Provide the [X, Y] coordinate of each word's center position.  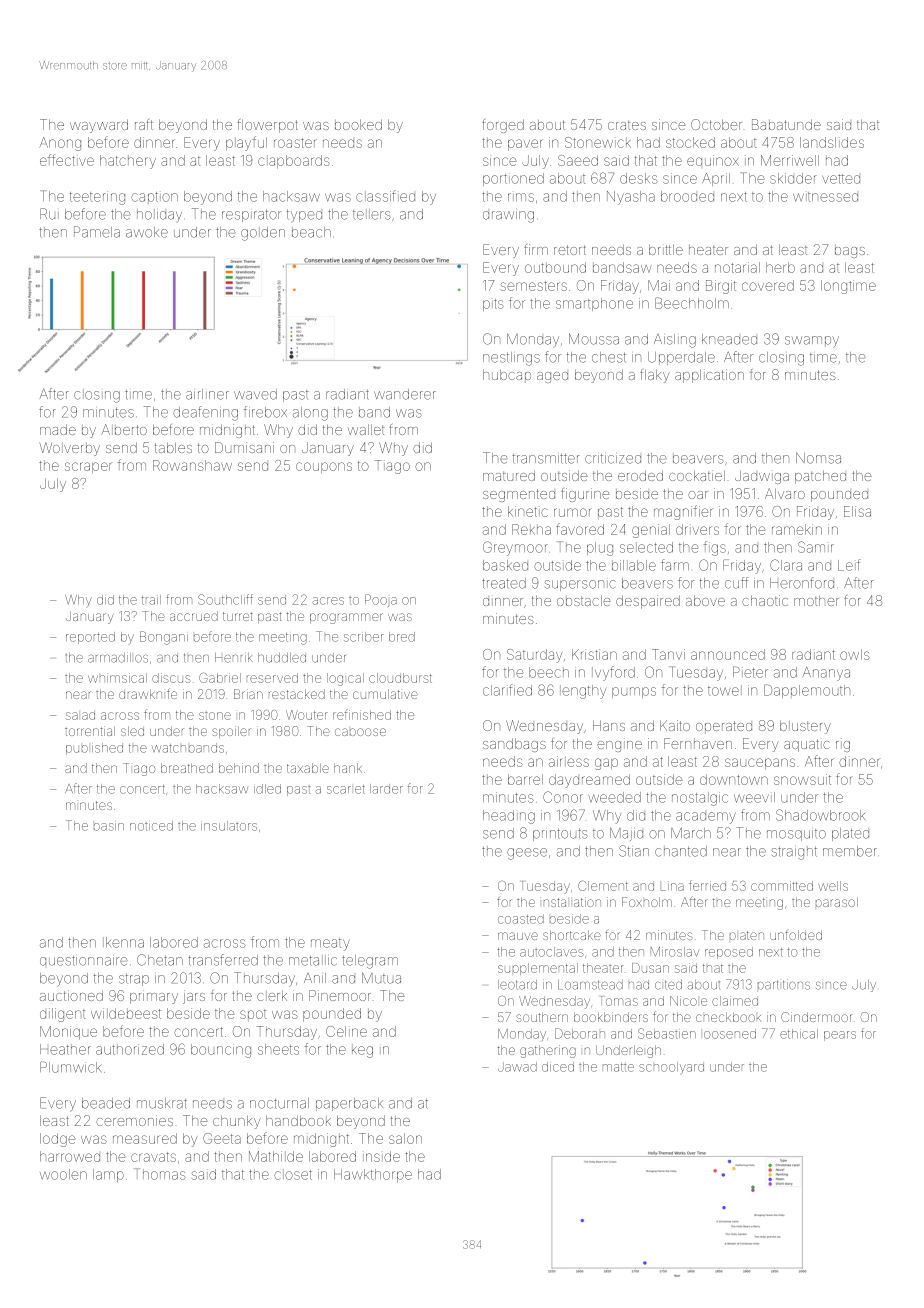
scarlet [346, 789]
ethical [799, 1034]
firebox [265, 412]
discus [171, 678]
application [709, 376]
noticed [151, 826]
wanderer [405, 394]
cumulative [385, 694]
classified [385, 196]
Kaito [675, 725]
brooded [687, 196]
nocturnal [279, 1103]
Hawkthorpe [373, 1175]
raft [144, 124]
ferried [707, 885]
